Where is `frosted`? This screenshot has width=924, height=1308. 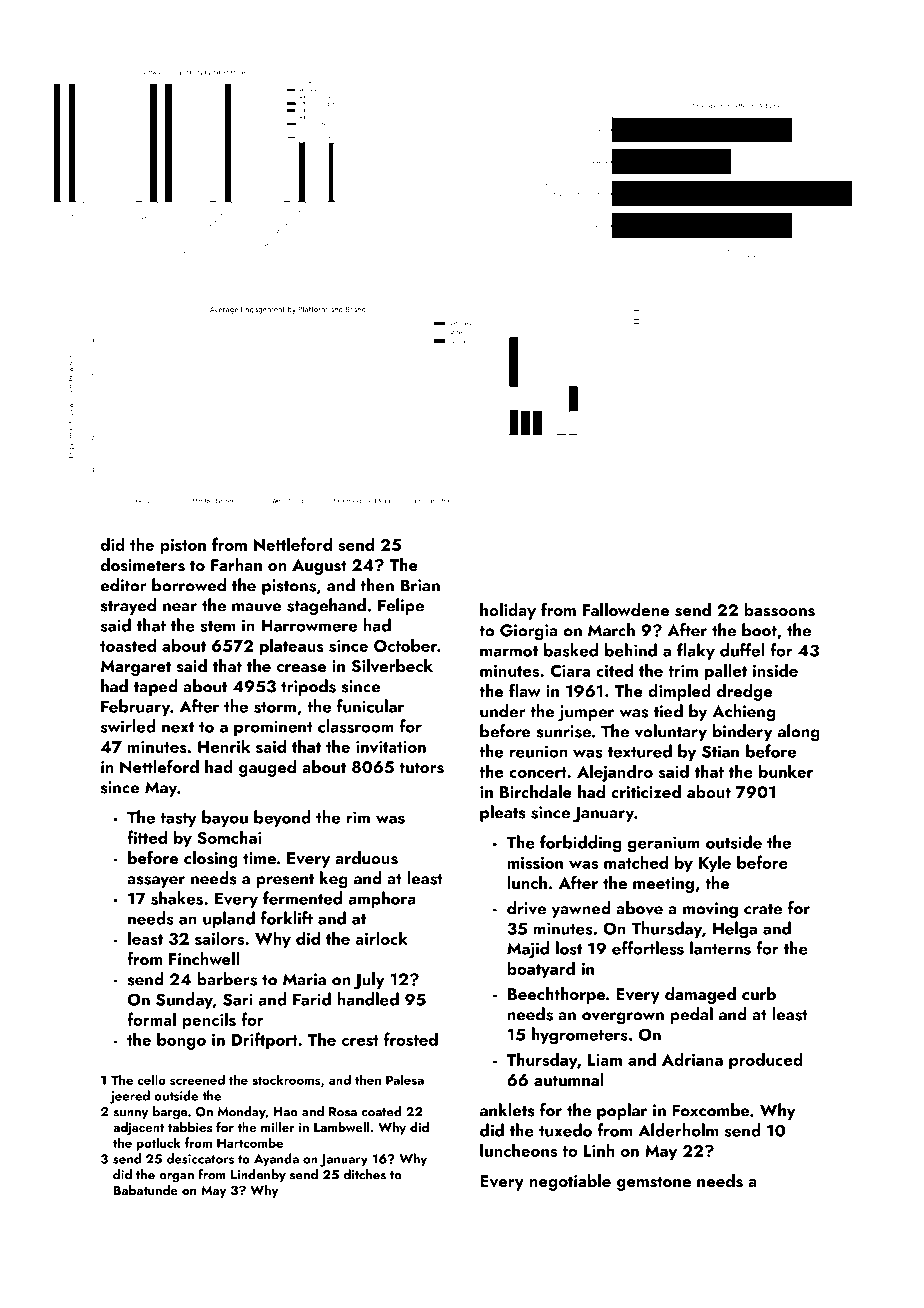
frosted is located at coordinates (411, 1039).
